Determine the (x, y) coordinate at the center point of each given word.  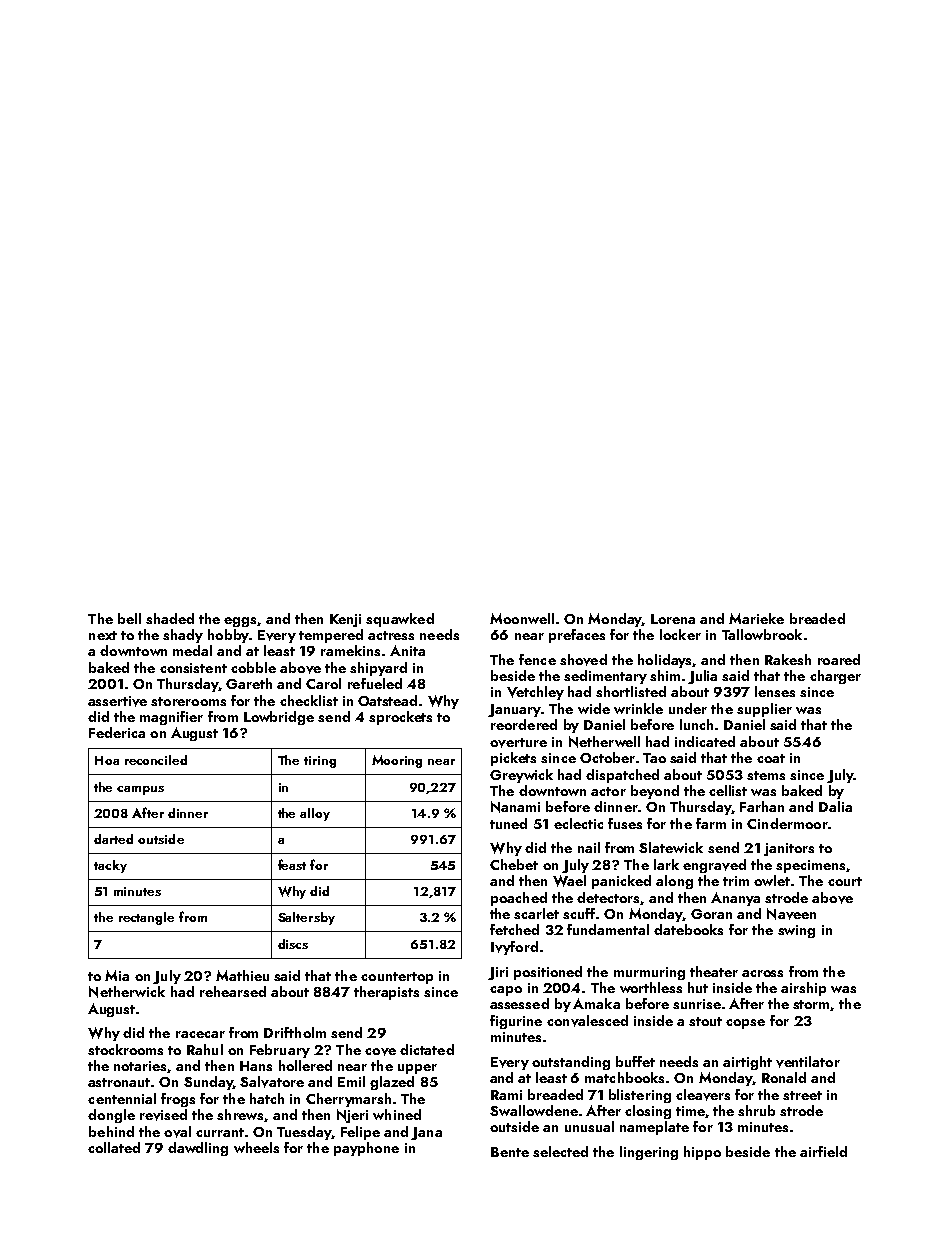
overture (518, 743)
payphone (366, 1149)
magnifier (171, 718)
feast (292, 864)
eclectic (578, 823)
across (762, 973)
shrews (240, 1114)
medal (192, 650)
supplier (764, 710)
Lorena (673, 619)
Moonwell (522, 618)
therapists (386, 993)
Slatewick (671, 847)
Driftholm (295, 1032)
